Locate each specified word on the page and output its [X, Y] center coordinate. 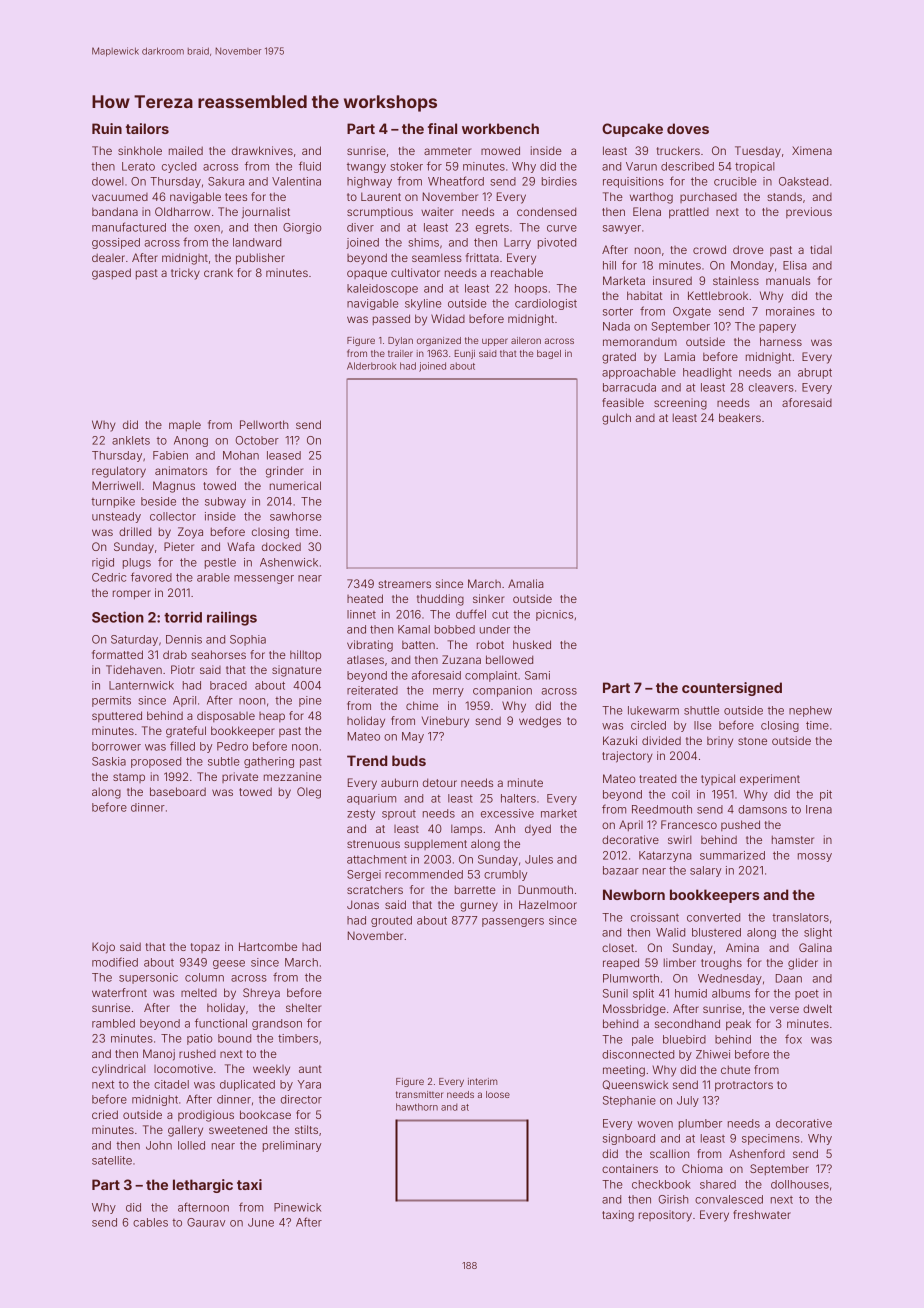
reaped [621, 964]
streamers [404, 584]
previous [809, 212]
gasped [111, 274]
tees [236, 197]
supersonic [148, 978]
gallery [185, 1131]
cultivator [415, 272]
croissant [655, 917]
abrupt [815, 373]
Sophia [248, 640]
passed [391, 319]
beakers [740, 417]
